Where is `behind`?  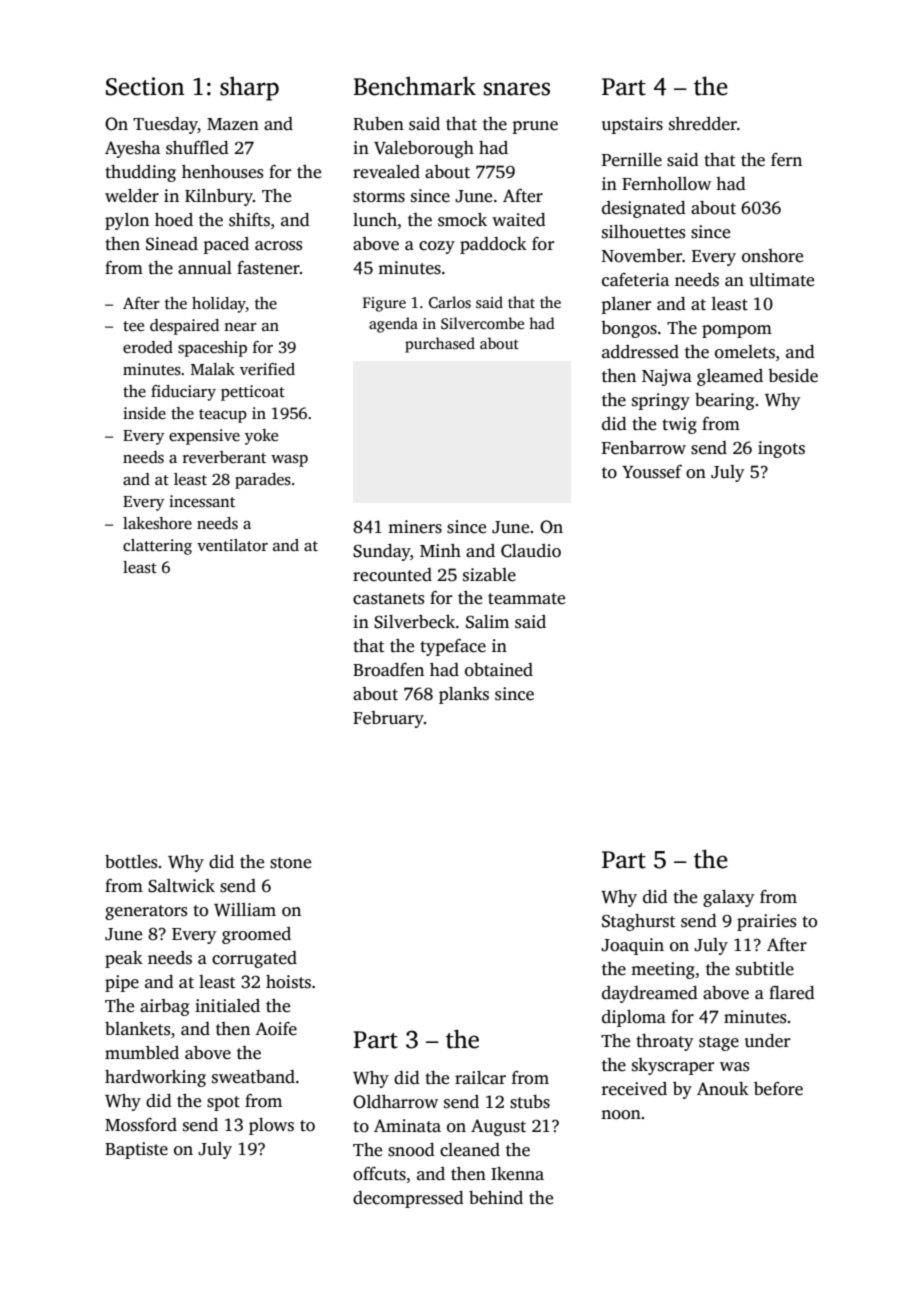
behind is located at coordinates (496, 1198).
